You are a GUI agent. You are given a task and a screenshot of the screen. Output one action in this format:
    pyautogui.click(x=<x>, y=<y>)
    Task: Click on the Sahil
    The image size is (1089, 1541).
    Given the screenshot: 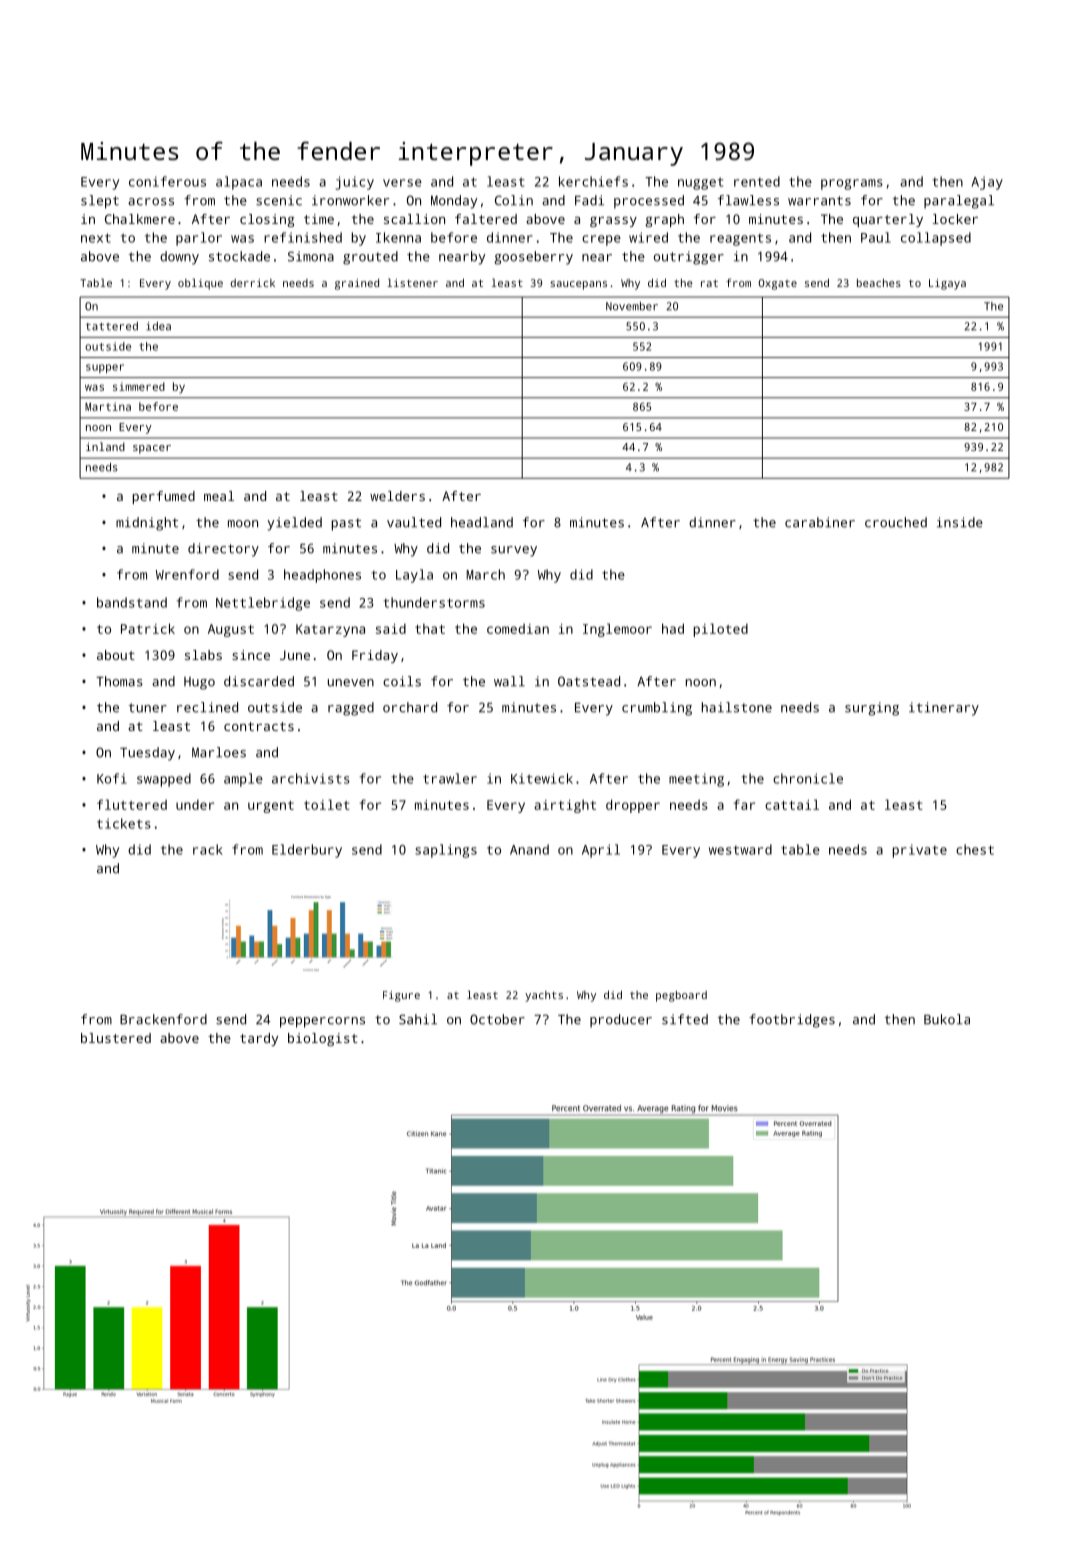 What is the action you would take?
    pyautogui.click(x=418, y=1019)
